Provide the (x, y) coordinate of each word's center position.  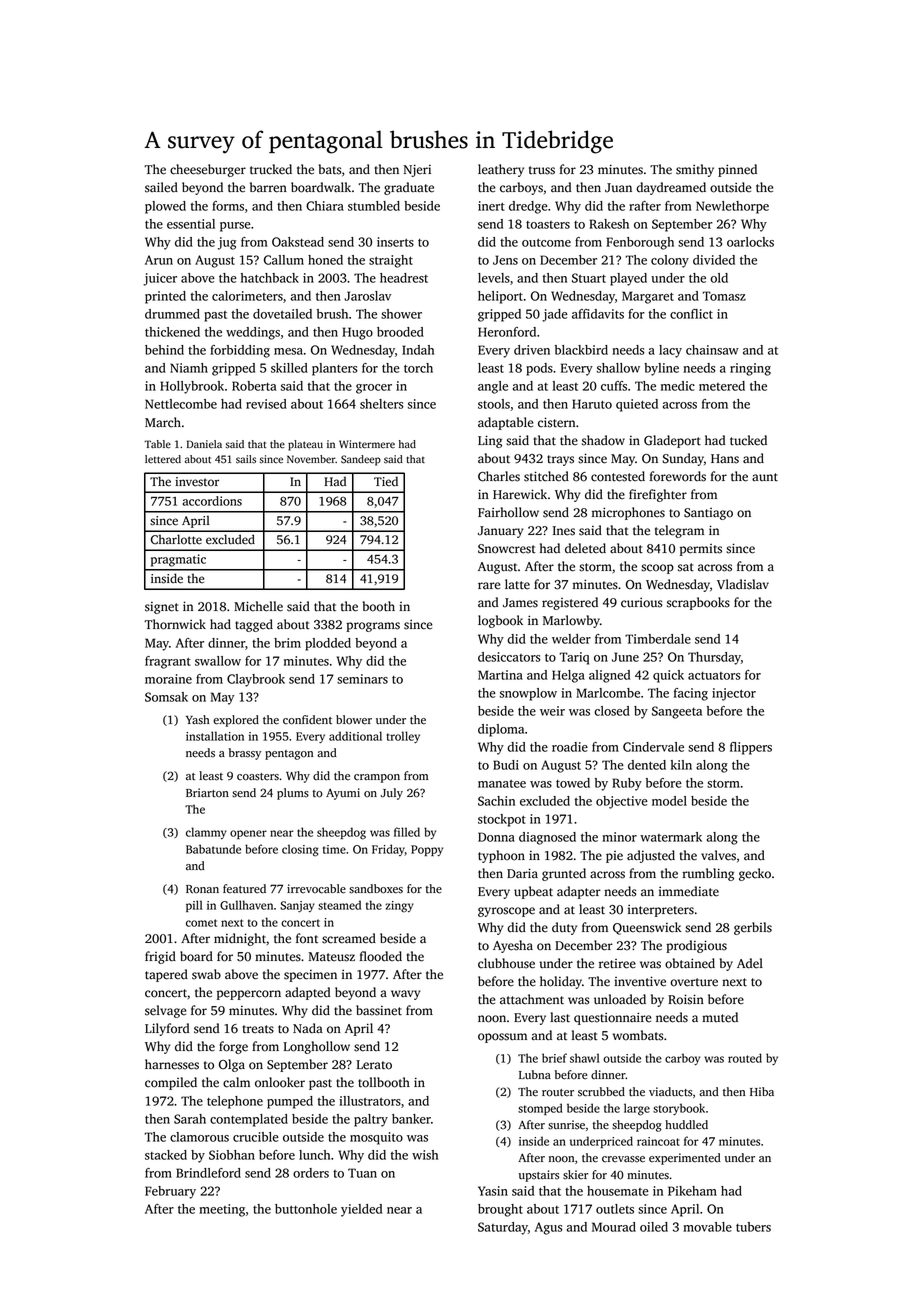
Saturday (503, 1228)
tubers (753, 1227)
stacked (166, 1155)
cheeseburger (208, 170)
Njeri (417, 170)
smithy (695, 170)
